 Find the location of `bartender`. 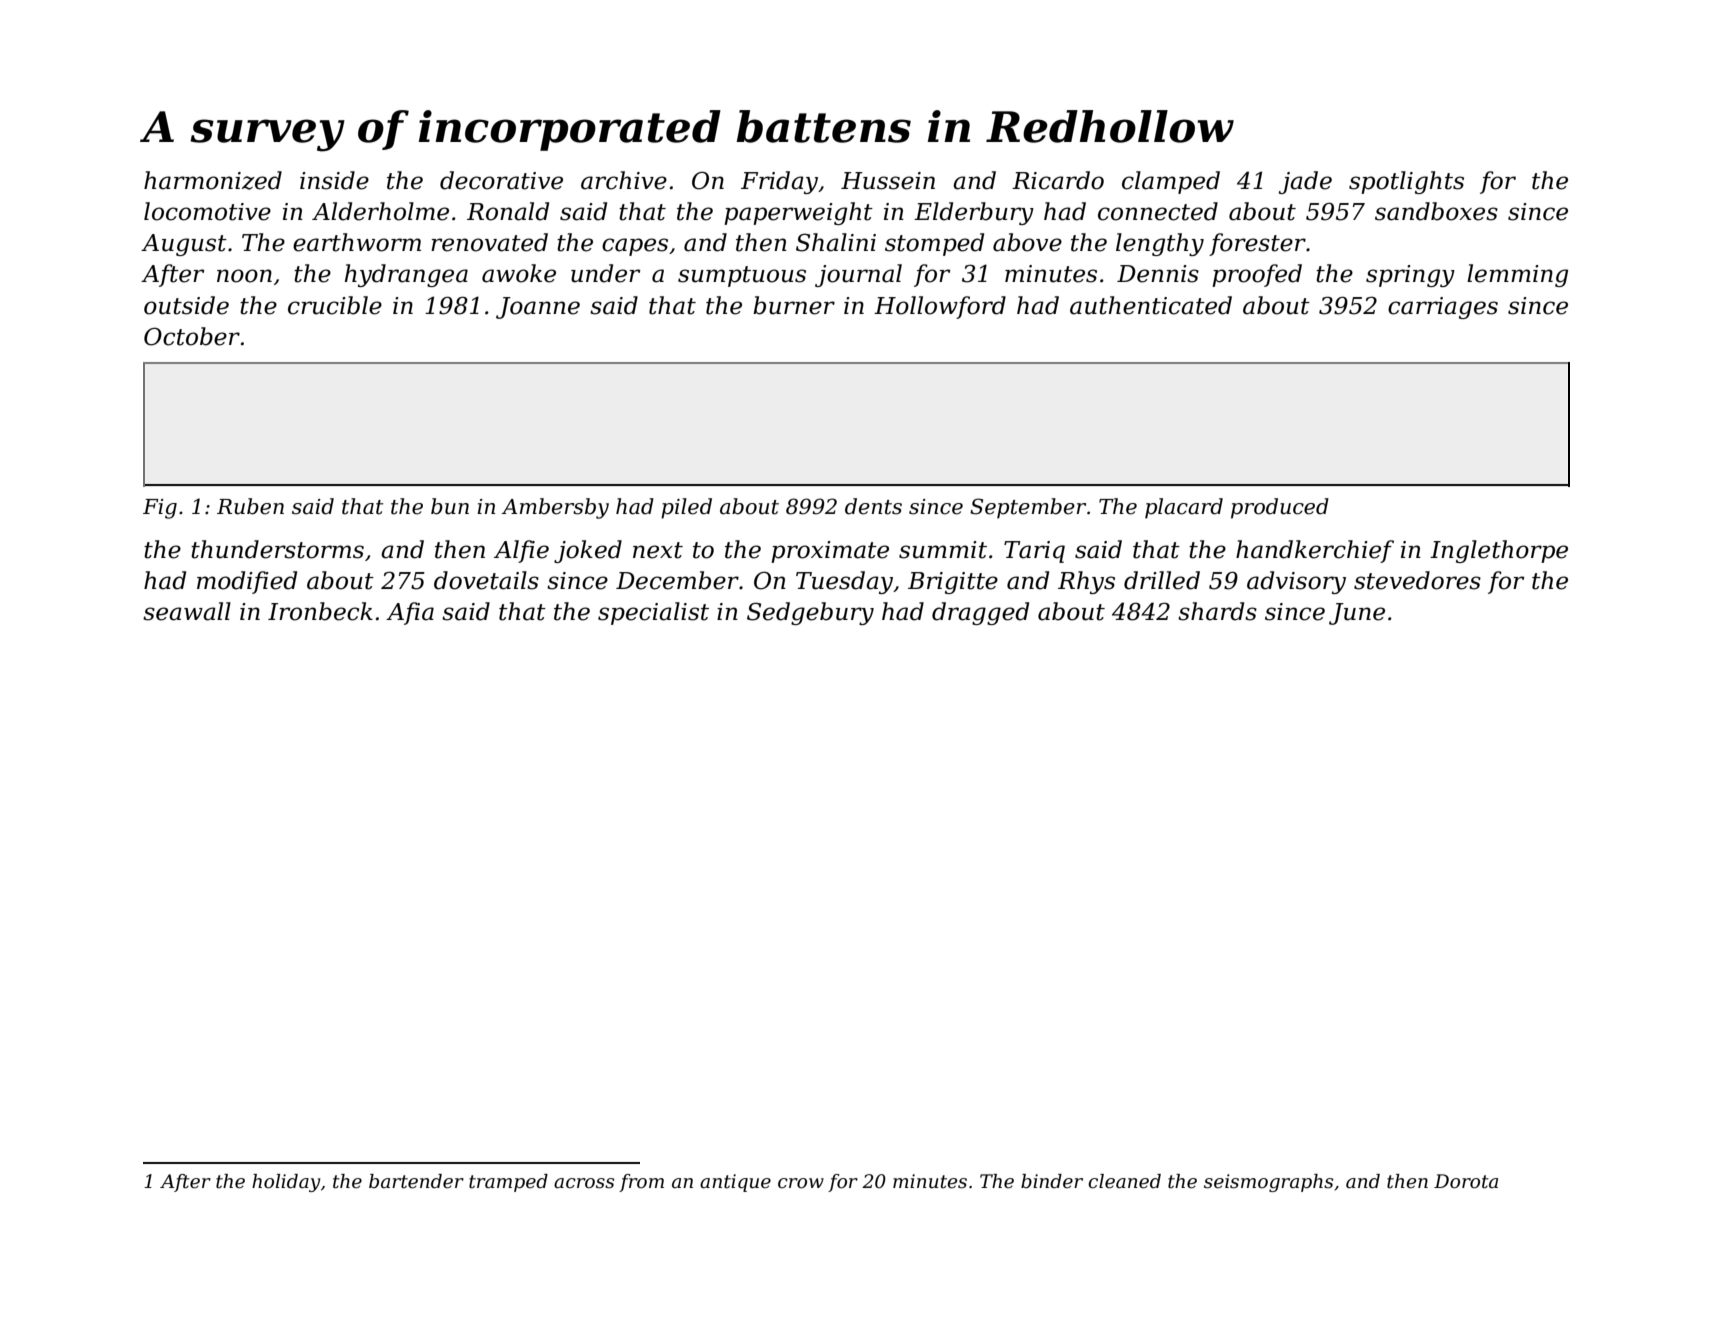

bartender is located at coordinates (416, 1181).
